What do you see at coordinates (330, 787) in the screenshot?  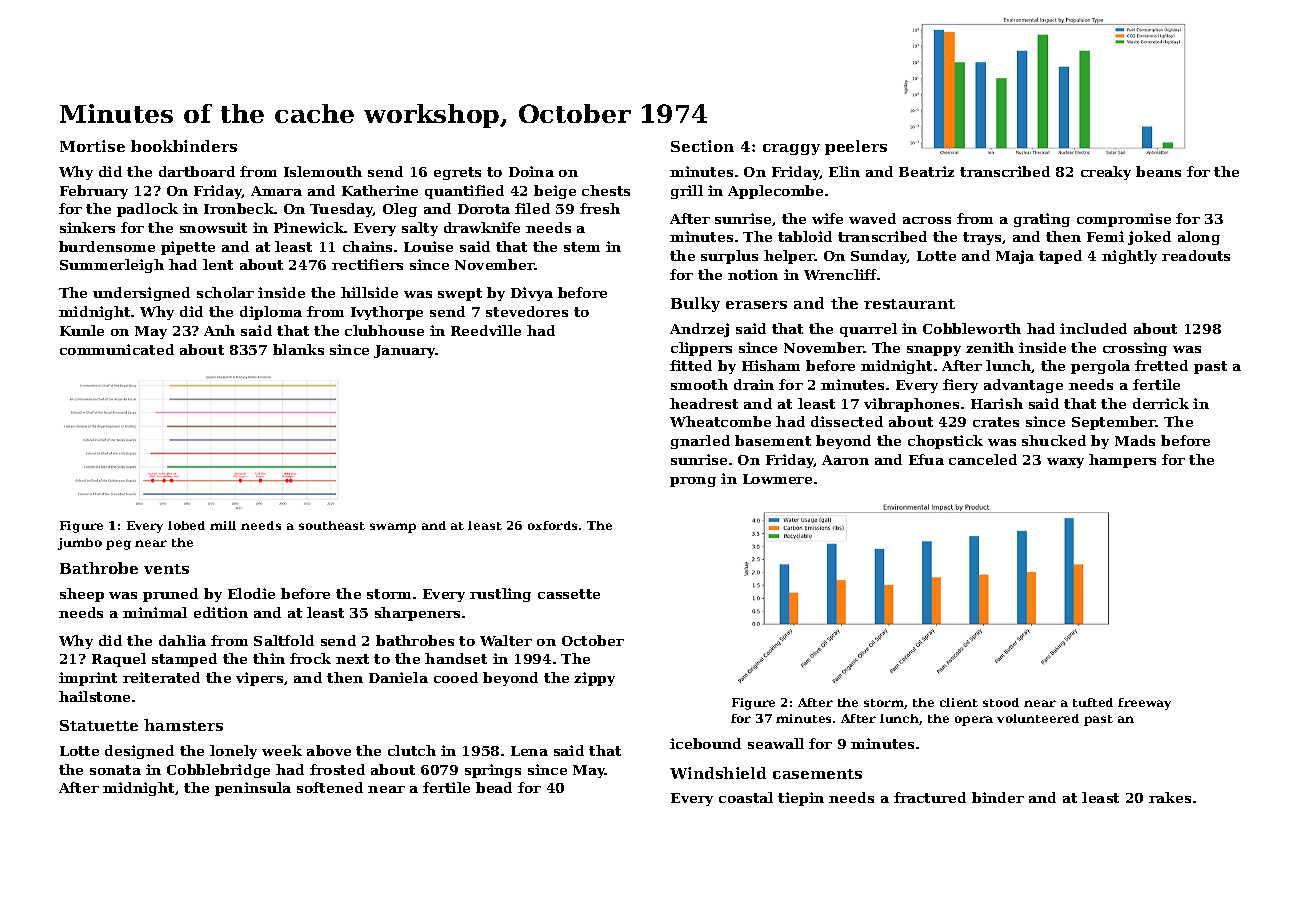 I see `softened` at bounding box center [330, 787].
